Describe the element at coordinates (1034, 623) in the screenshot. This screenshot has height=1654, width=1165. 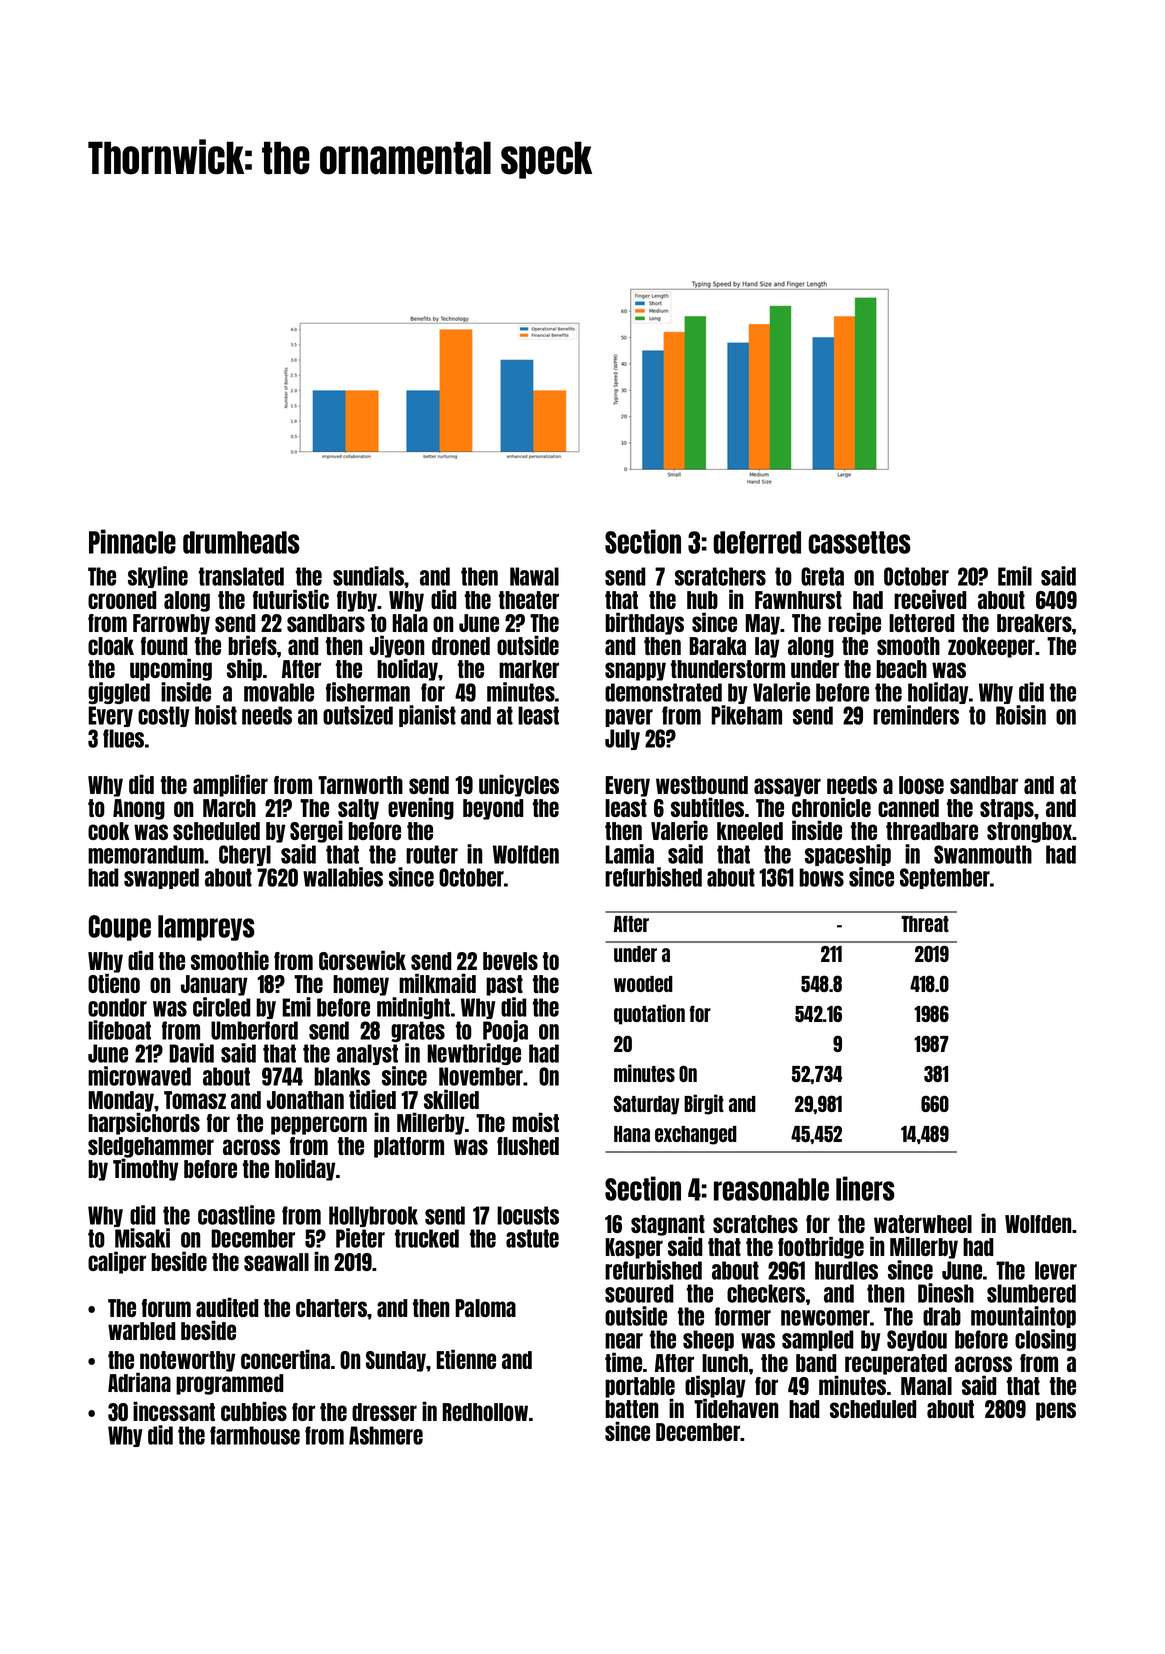
I see `breakers` at that location.
